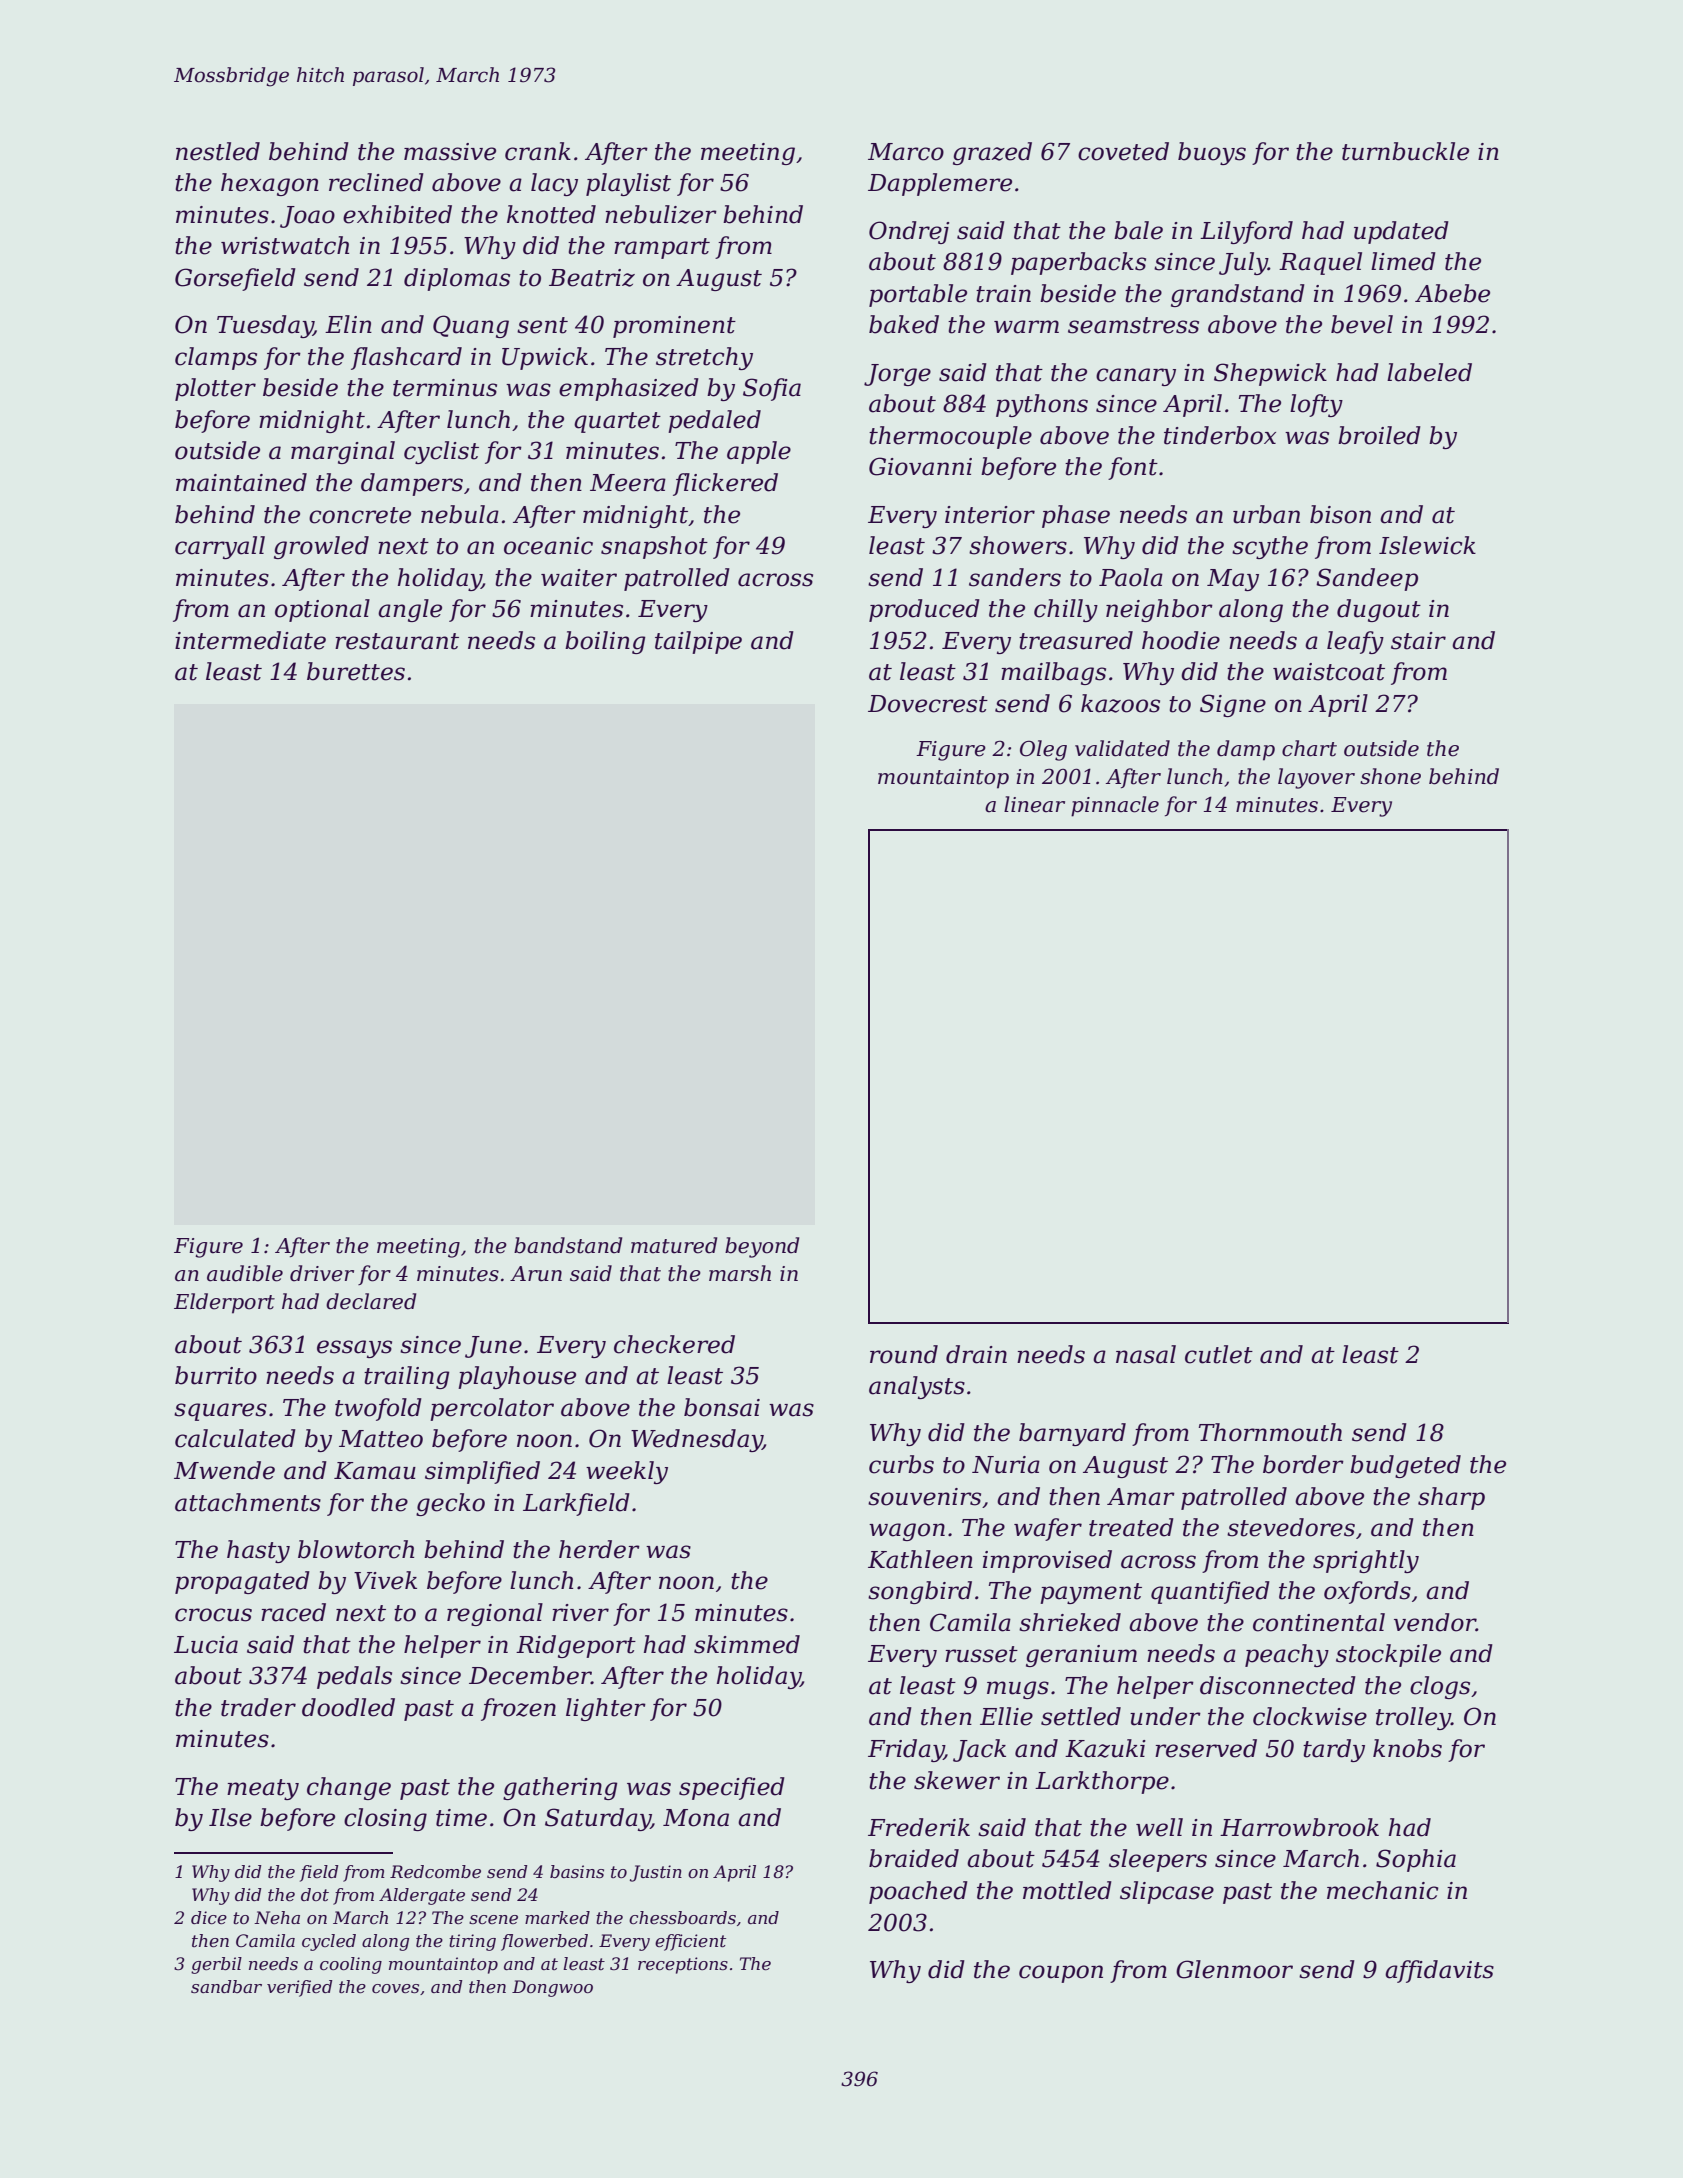  I want to click on declared, so click(371, 1301).
